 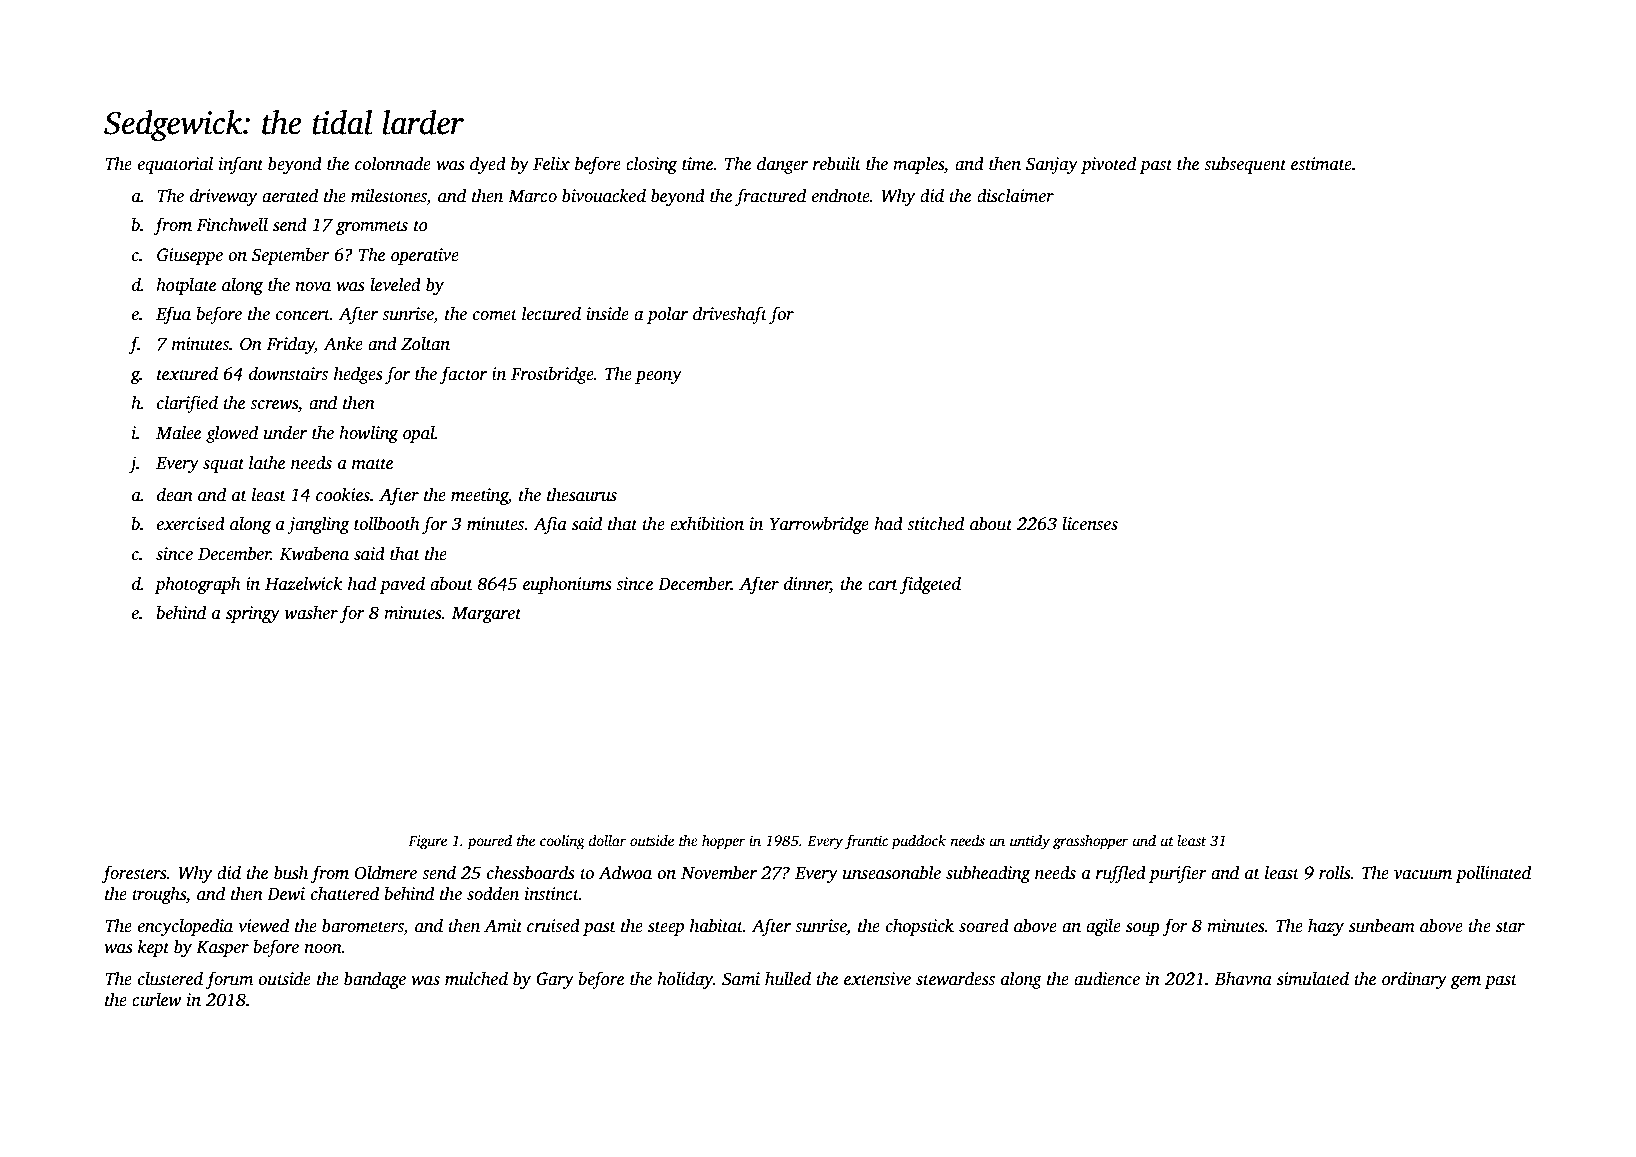 I want to click on audience, so click(x=1107, y=978).
